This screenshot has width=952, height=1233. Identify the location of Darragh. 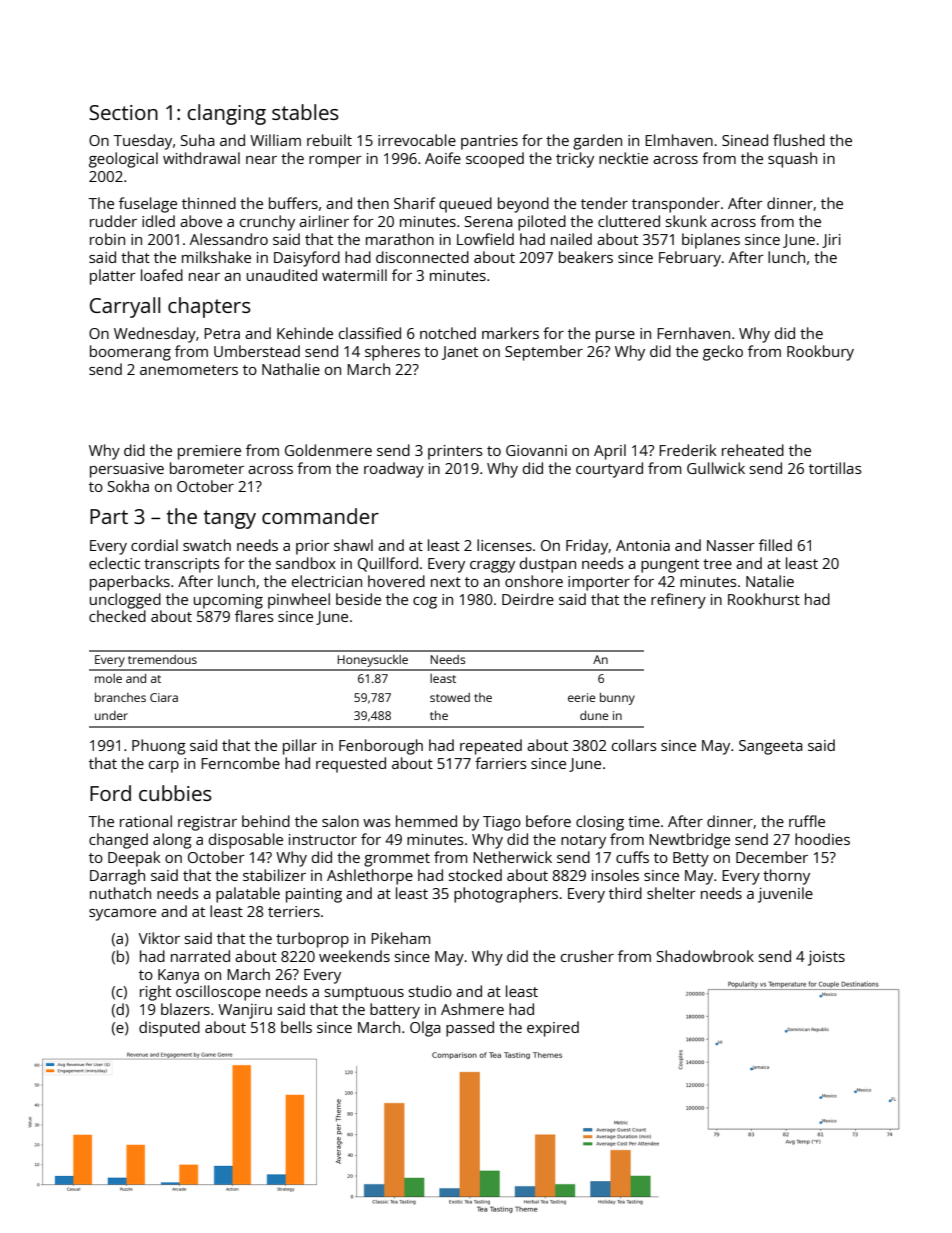
(117, 877).
